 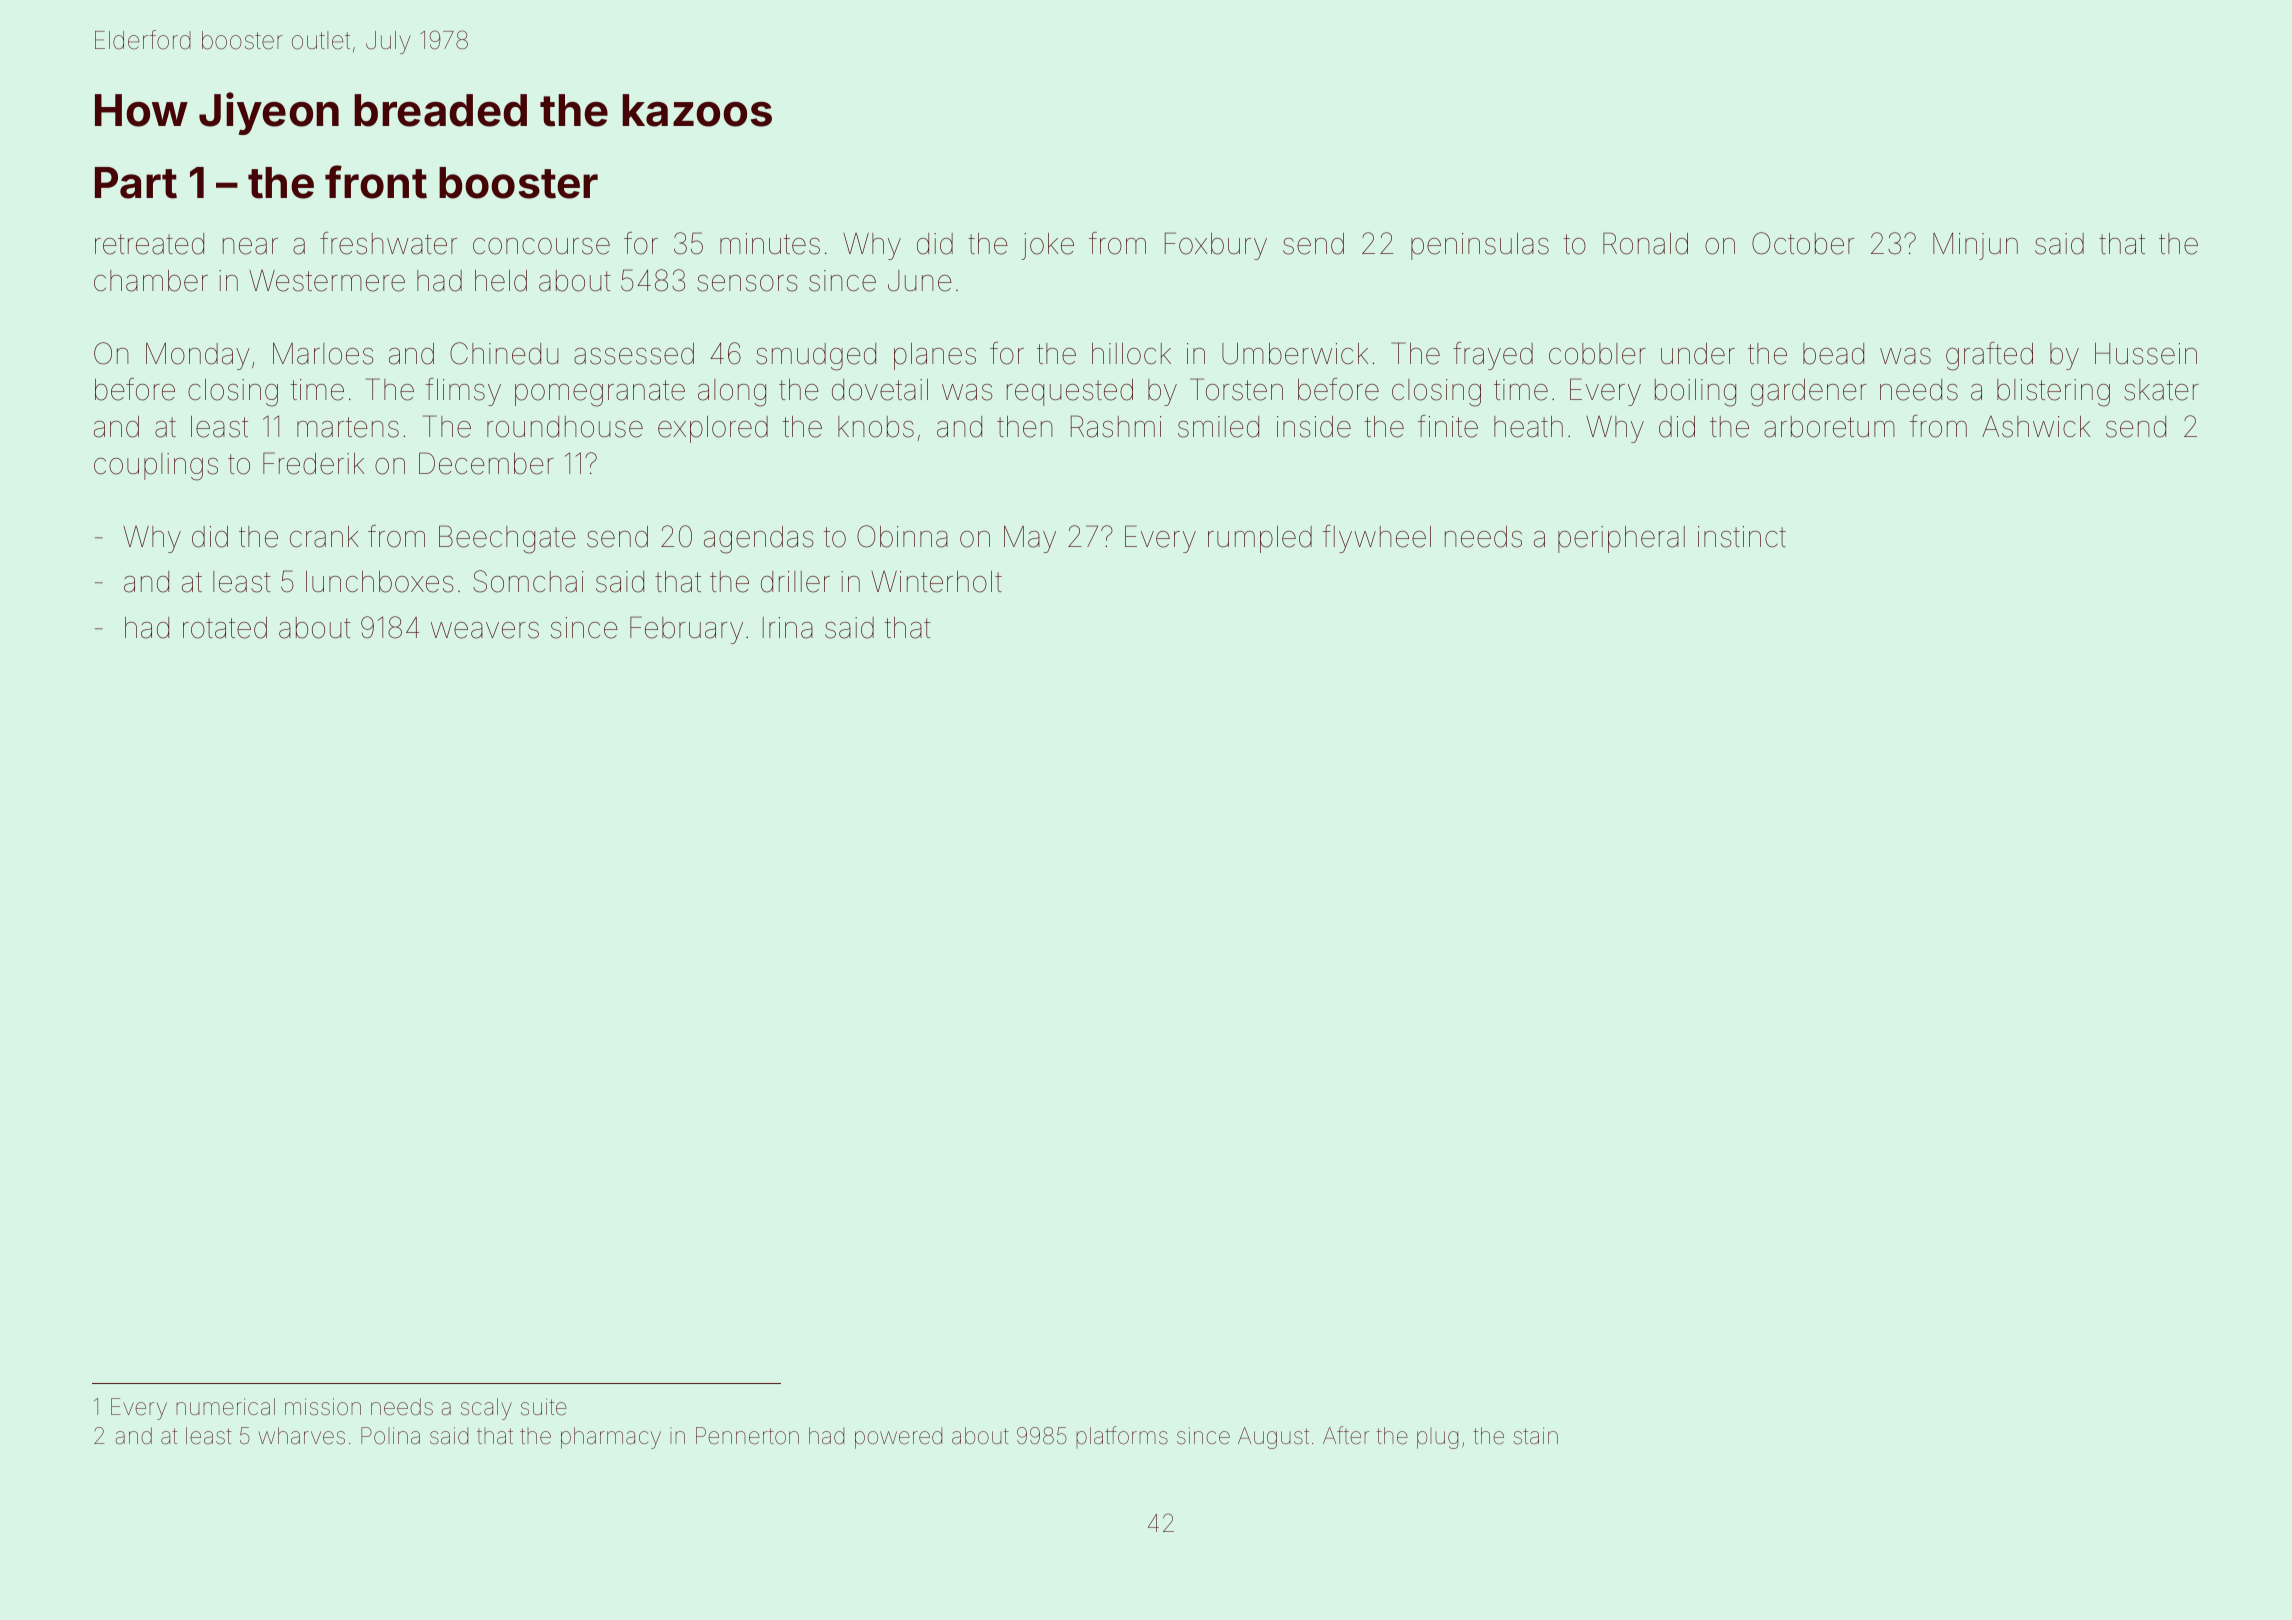 What do you see at coordinates (770, 244) in the screenshot?
I see `minutes` at bounding box center [770, 244].
